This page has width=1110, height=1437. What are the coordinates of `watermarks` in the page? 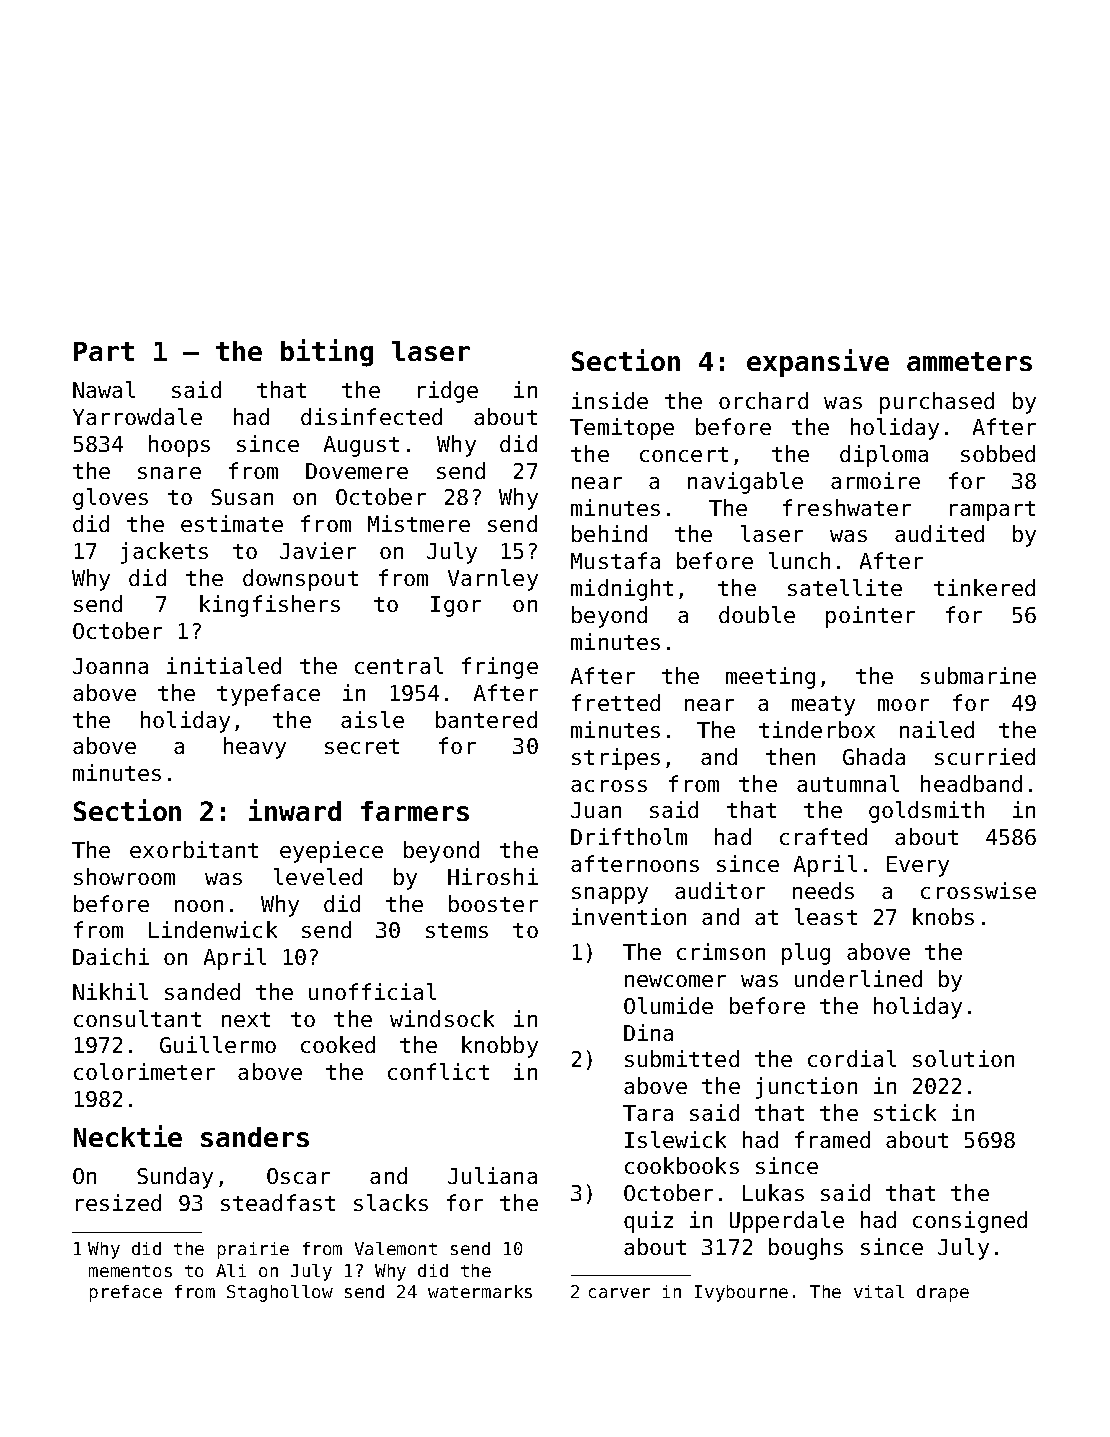 It's located at (480, 1291).
